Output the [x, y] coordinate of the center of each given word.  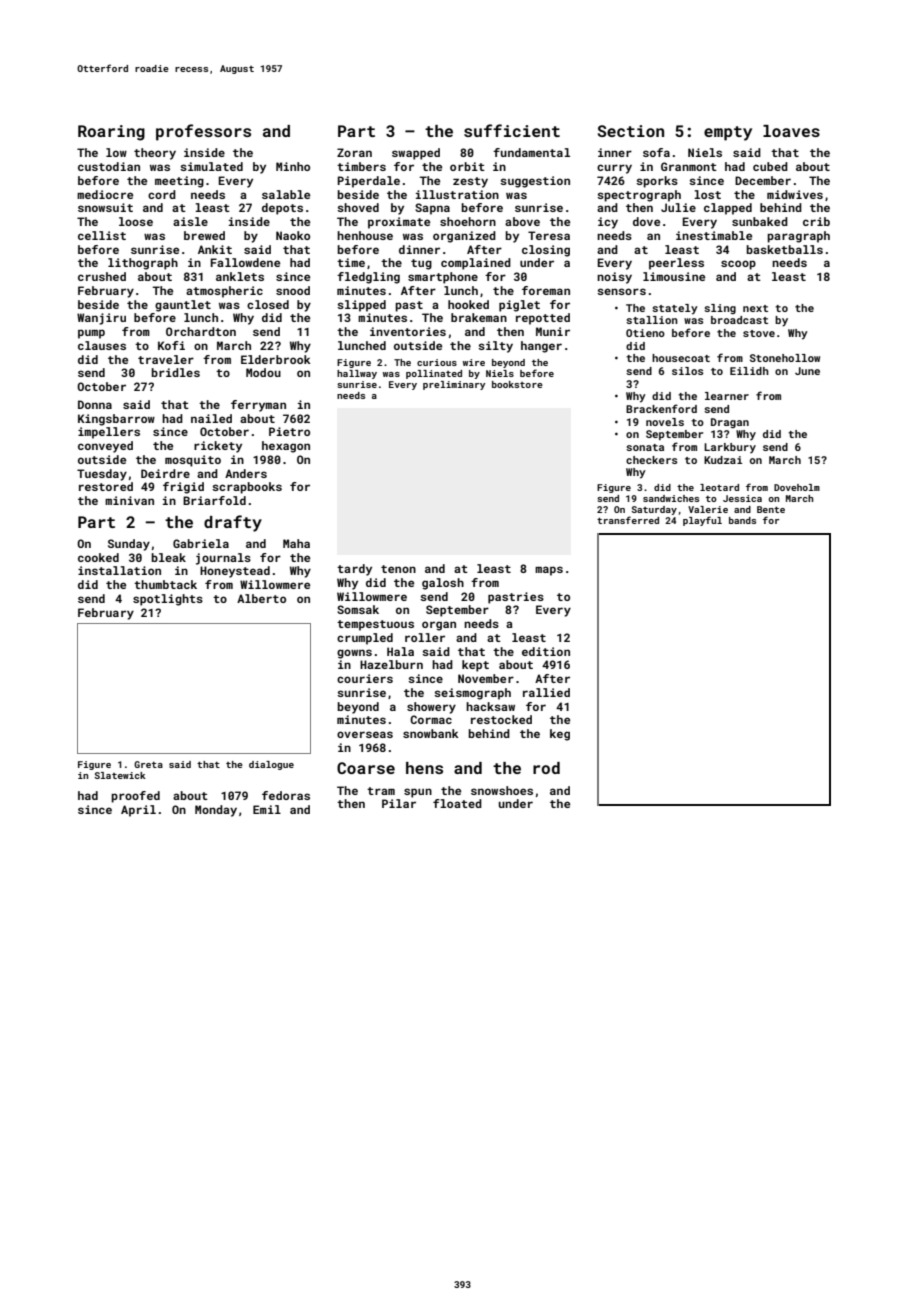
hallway [357, 374]
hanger [541, 347]
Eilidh [749, 371]
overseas [365, 734]
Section [631, 131]
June [807, 371]
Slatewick [120, 775]
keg [560, 735]
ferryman [258, 406]
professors [203, 132]
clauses [102, 345]
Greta [148, 764]
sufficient [512, 130]
